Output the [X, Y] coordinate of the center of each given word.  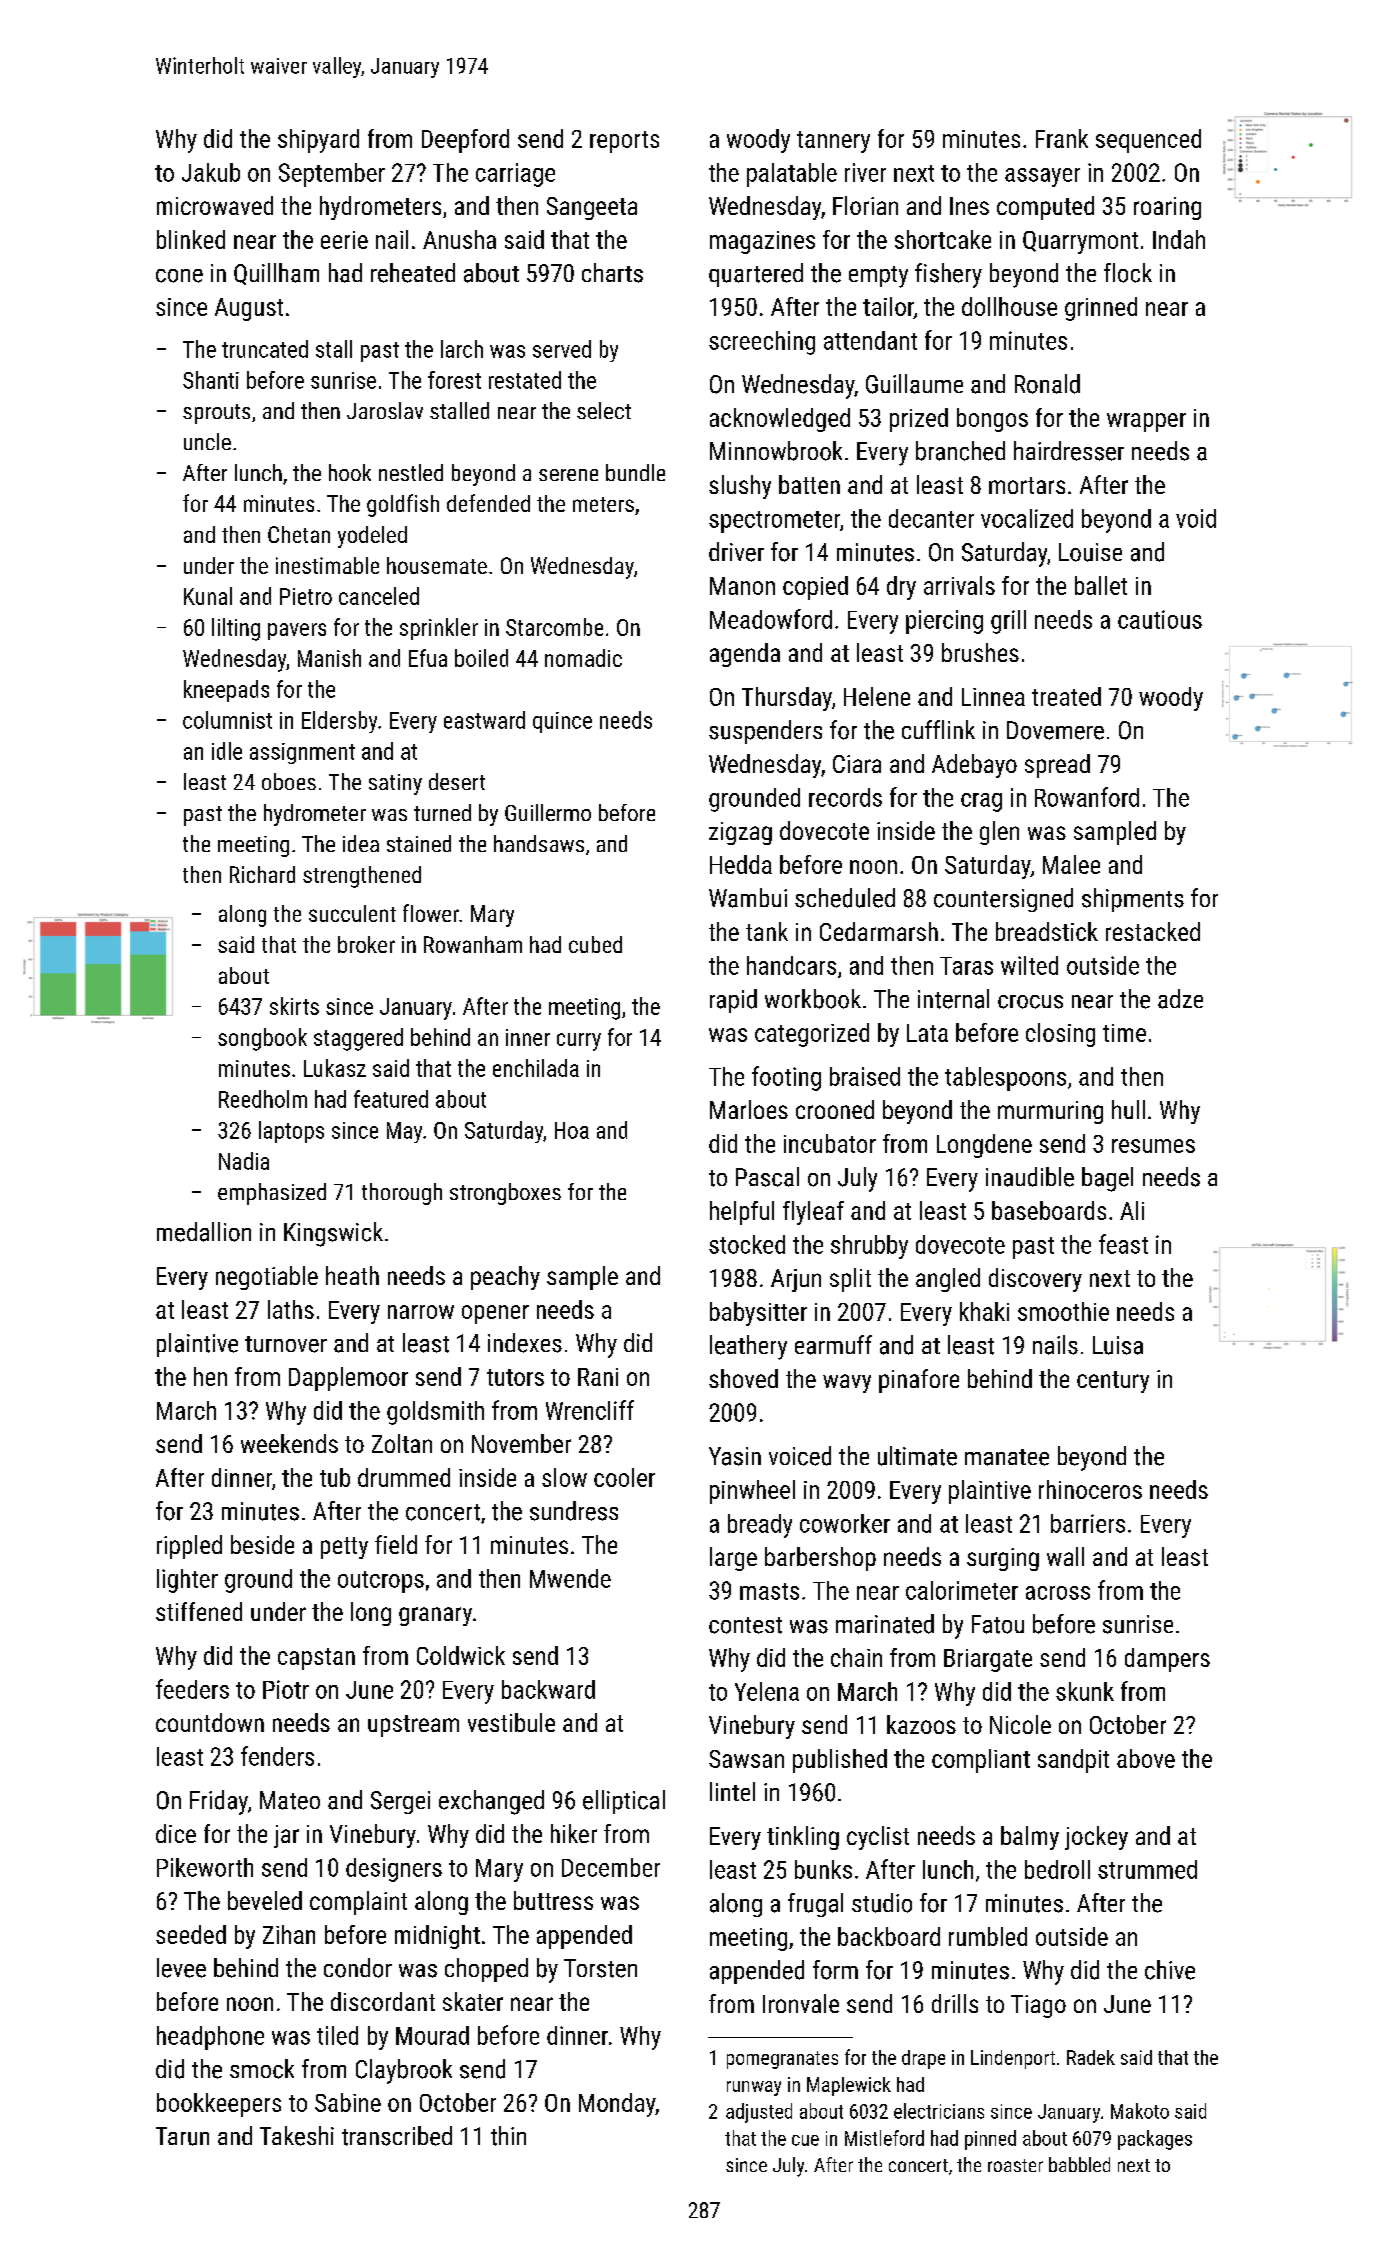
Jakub [211, 172]
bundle [635, 472]
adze [1180, 999]
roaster [1015, 2165]
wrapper [1146, 422]
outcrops [381, 1582]
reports [624, 142]
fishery [948, 275]
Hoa [572, 1130]
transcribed [397, 2136]
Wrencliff [590, 1410]
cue [805, 2140]
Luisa [1118, 1345]
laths [291, 1309]
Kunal [208, 596]
